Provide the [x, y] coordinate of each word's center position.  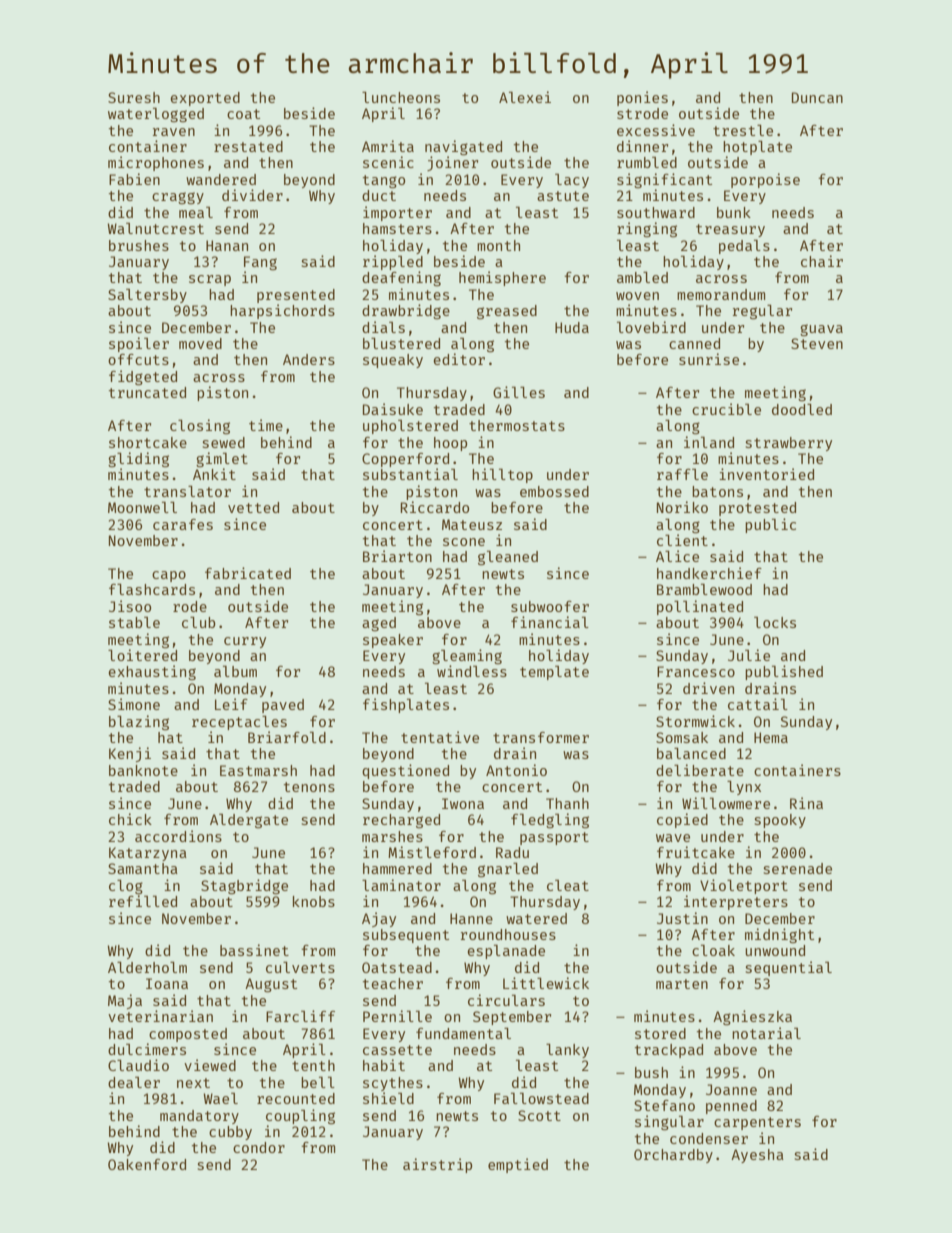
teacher [393, 983]
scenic [388, 162]
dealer [134, 1082]
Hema [771, 737]
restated [248, 146]
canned [694, 343]
